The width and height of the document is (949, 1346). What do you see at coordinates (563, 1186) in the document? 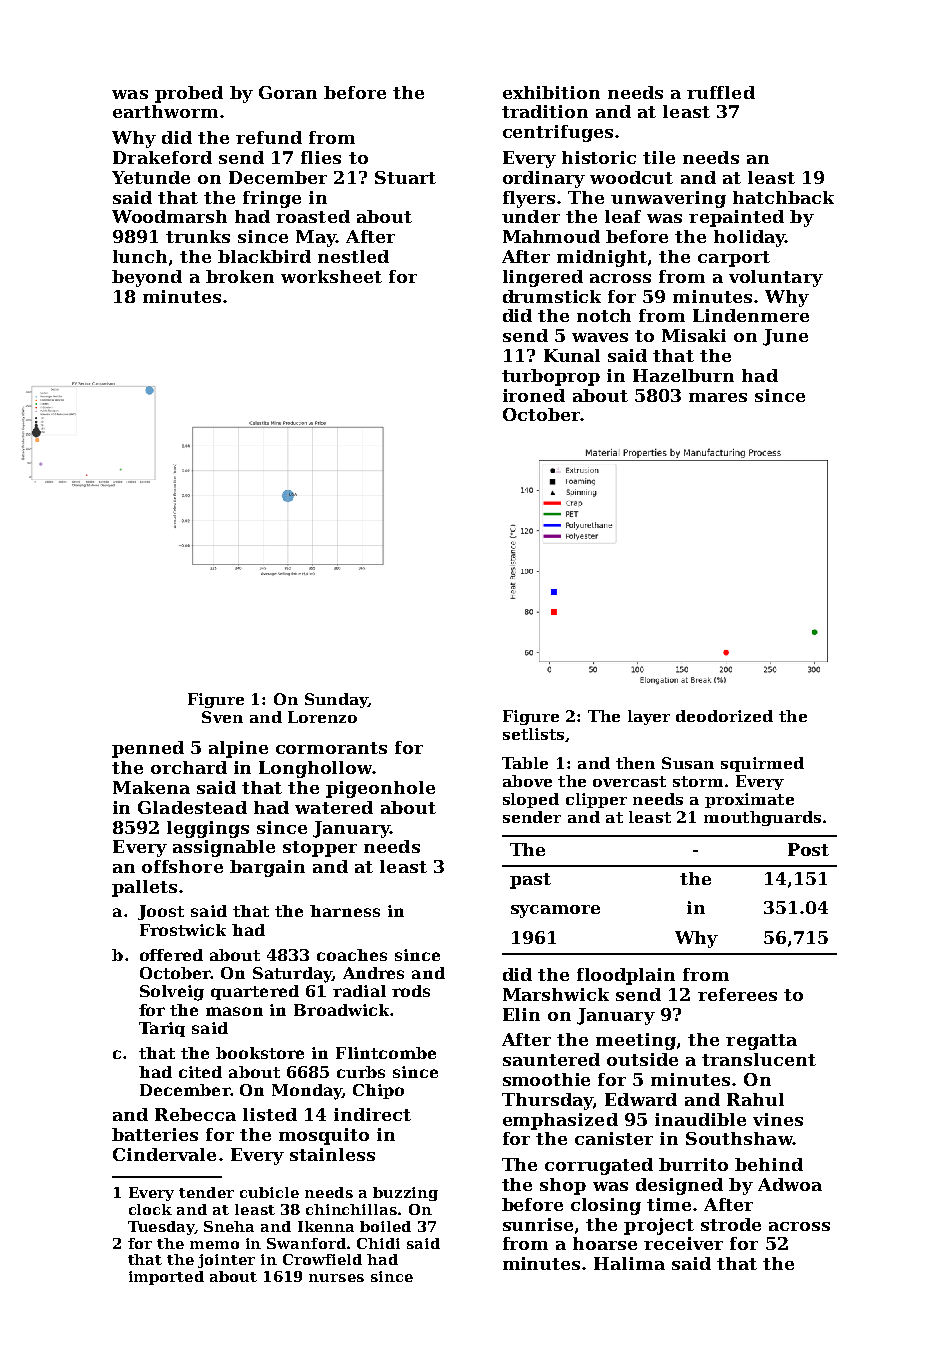
I see `shop` at bounding box center [563, 1186].
